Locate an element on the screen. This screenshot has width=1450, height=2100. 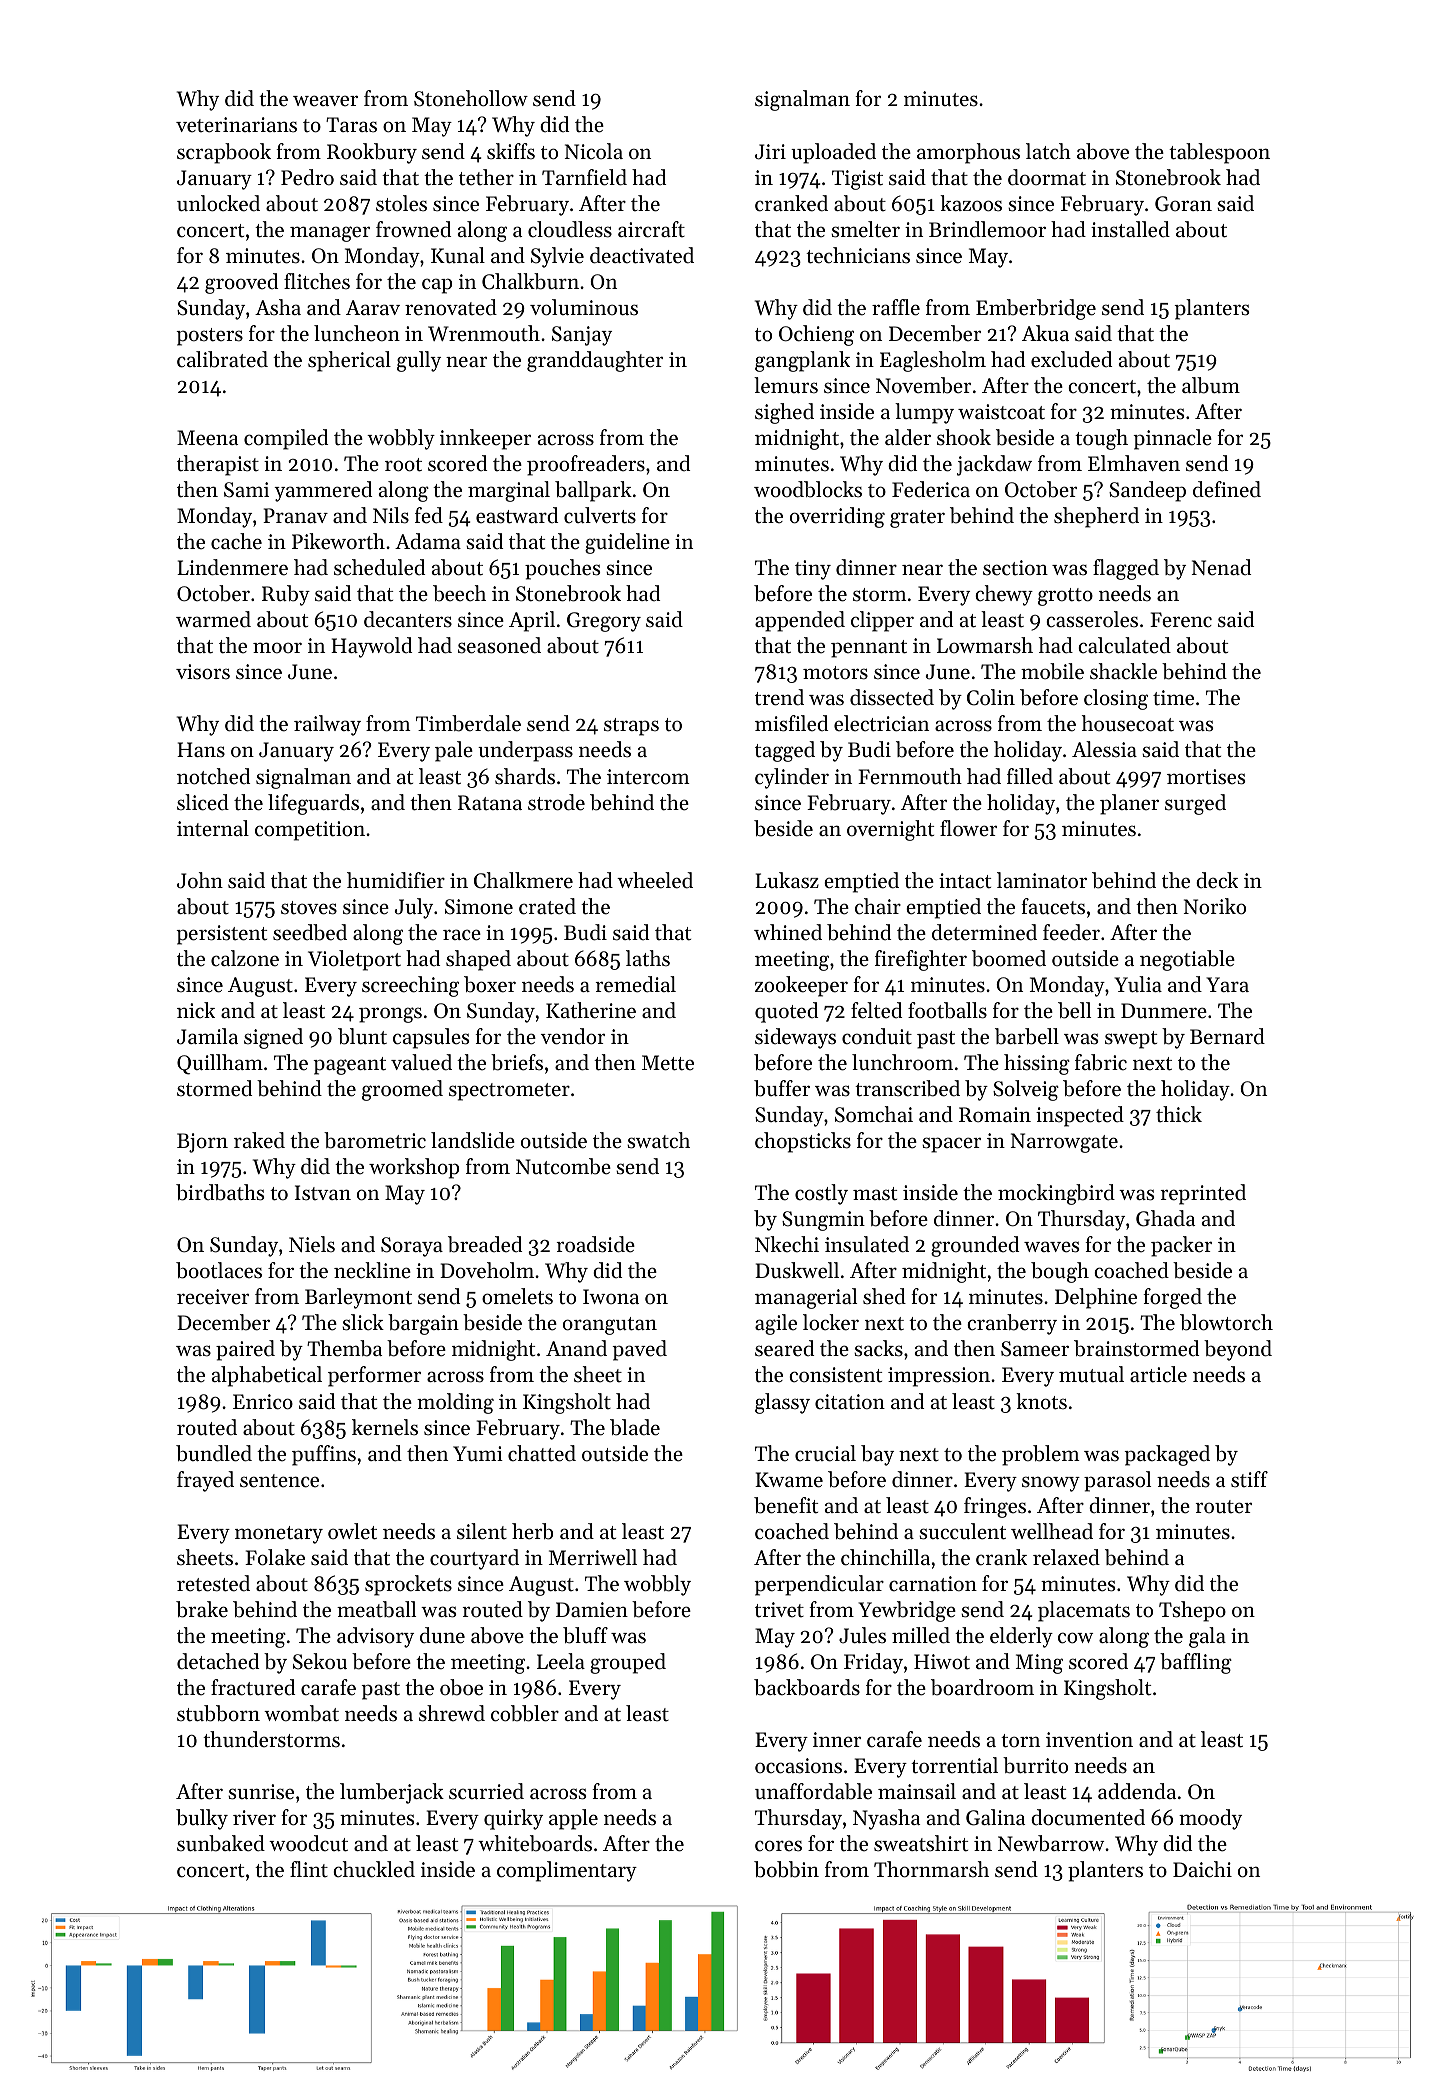
planer is located at coordinates (1129, 804).
